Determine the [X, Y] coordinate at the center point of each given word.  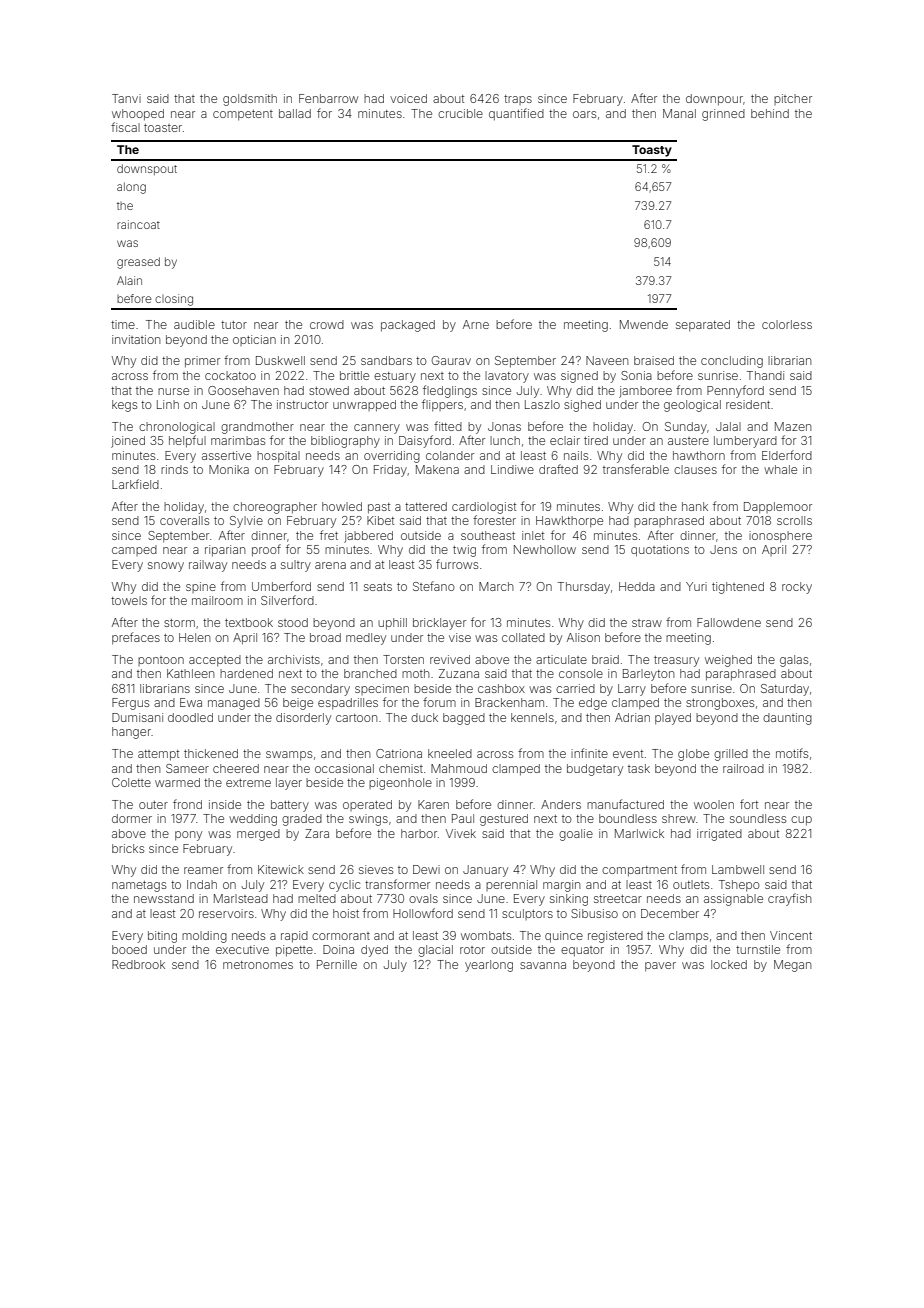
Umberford [281, 586]
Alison [583, 637]
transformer [397, 884]
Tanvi [126, 98]
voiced [408, 98]
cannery [377, 429]
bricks [128, 848]
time [123, 324]
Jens [723, 549]
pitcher [793, 99]
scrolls [794, 520]
